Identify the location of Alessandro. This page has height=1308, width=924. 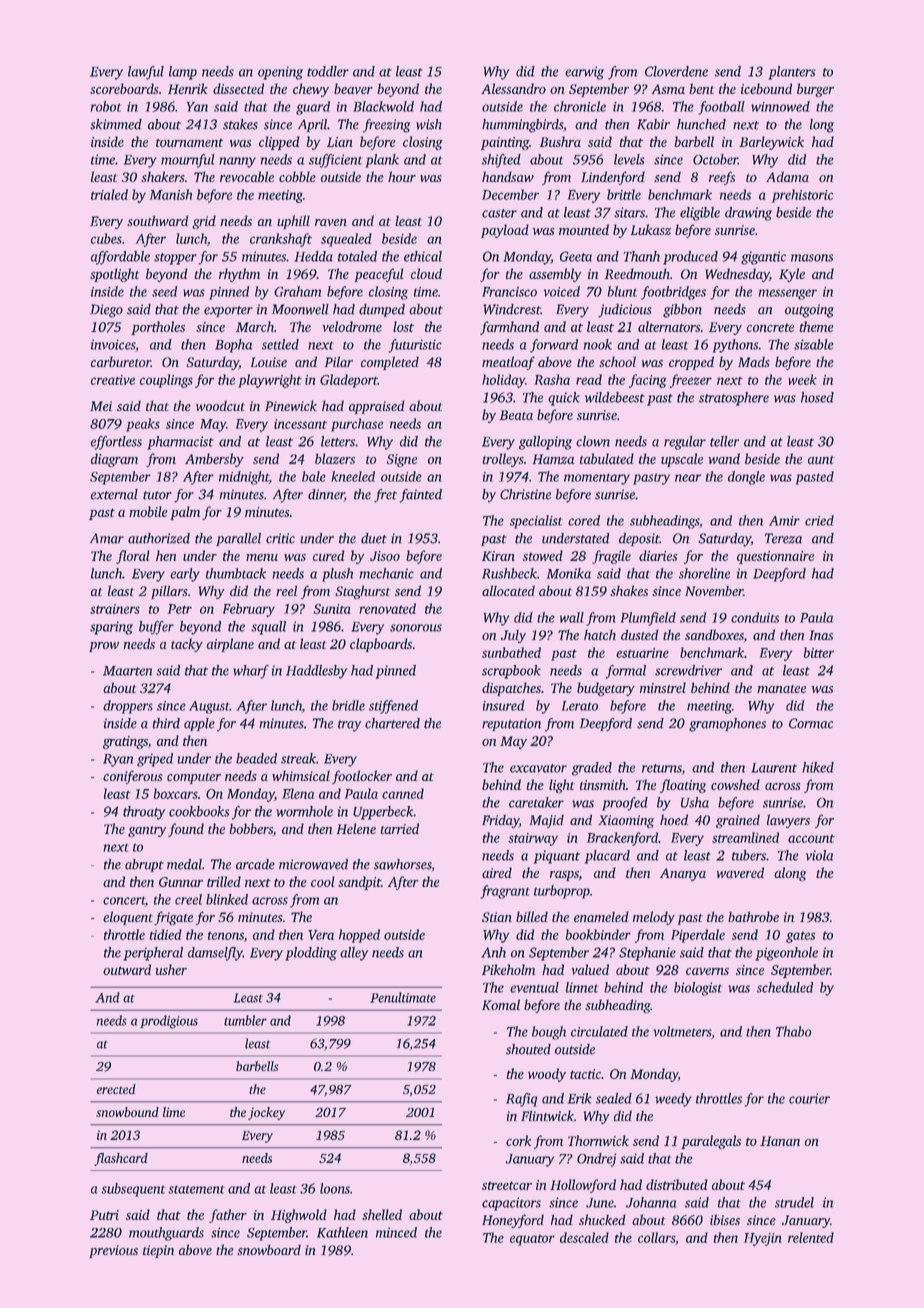
(513, 88).
